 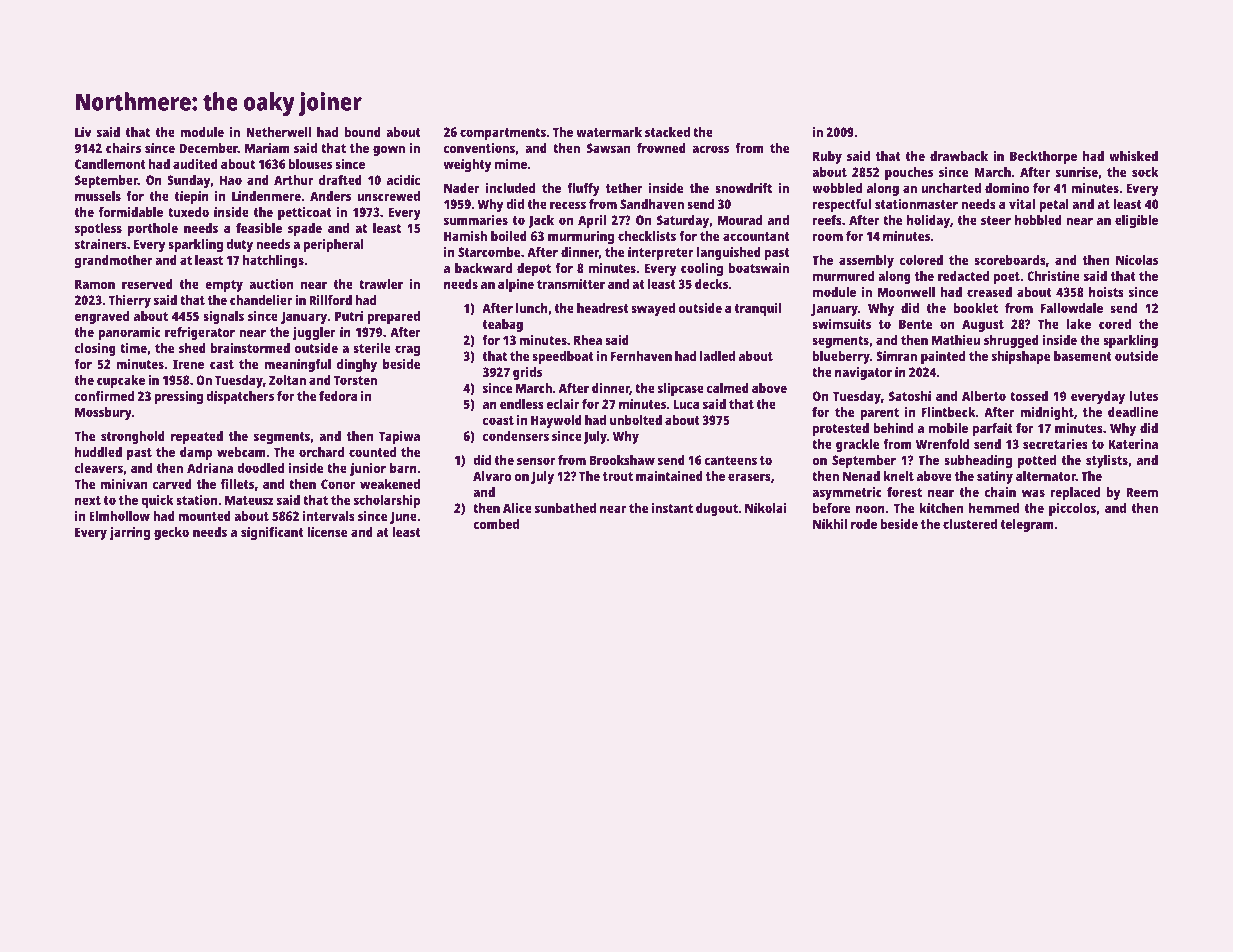 What do you see at coordinates (272, 533) in the document?
I see `significant` at bounding box center [272, 533].
